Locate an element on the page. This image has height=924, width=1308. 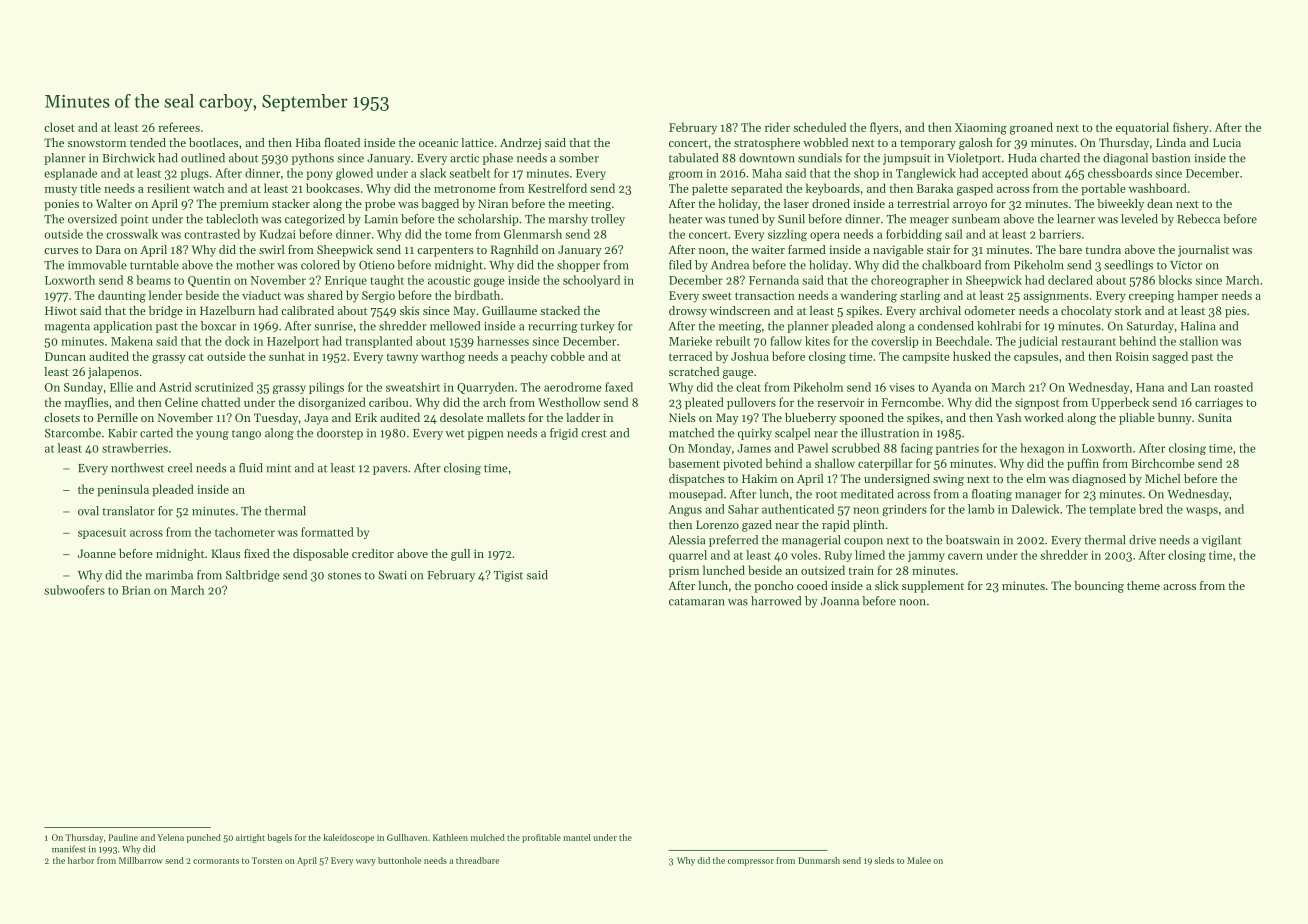
rider is located at coordinates (777, 127).
